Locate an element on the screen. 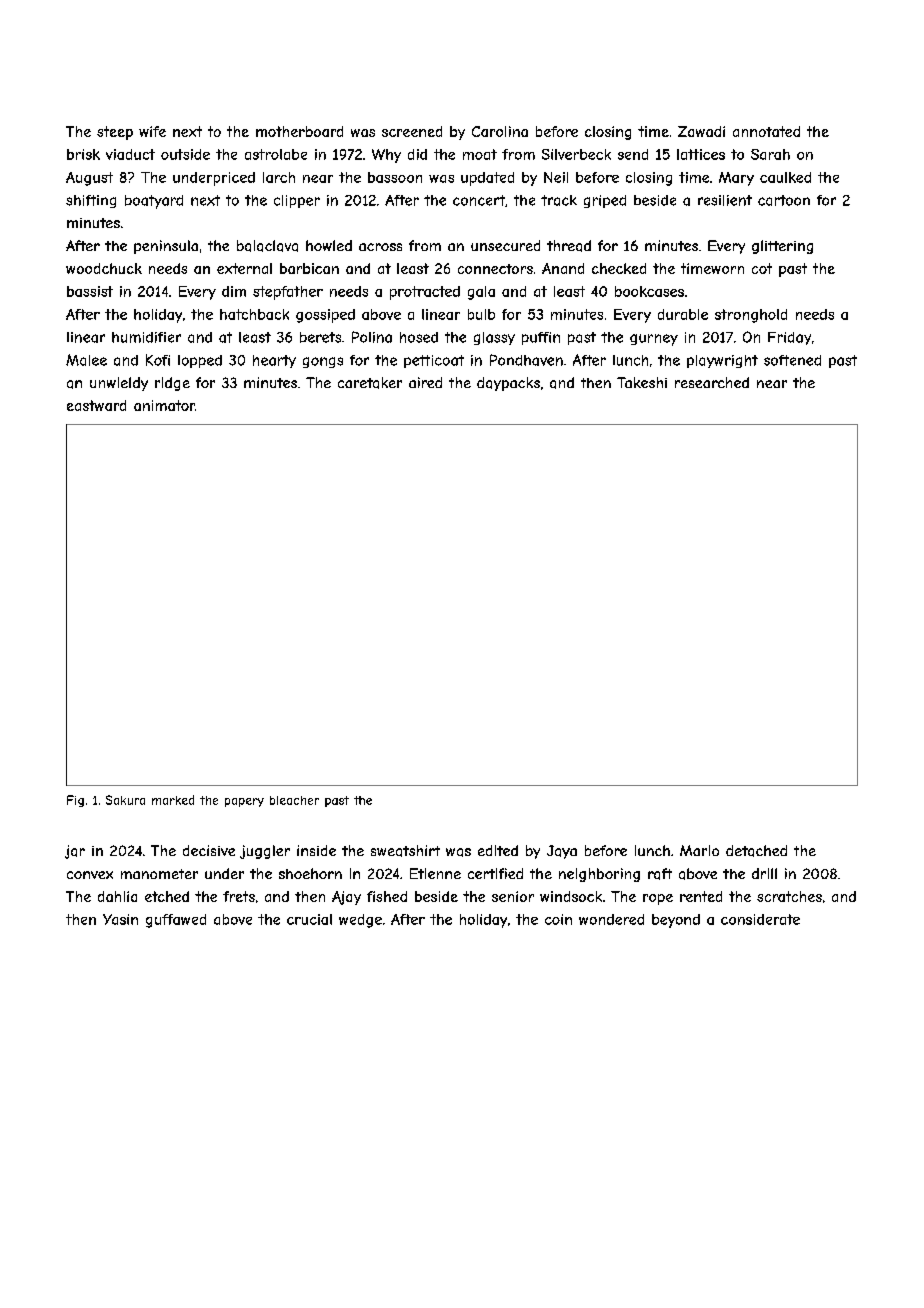 This screenshot has width=924, height=1308. lopped is located at coordinates (200, 361).
